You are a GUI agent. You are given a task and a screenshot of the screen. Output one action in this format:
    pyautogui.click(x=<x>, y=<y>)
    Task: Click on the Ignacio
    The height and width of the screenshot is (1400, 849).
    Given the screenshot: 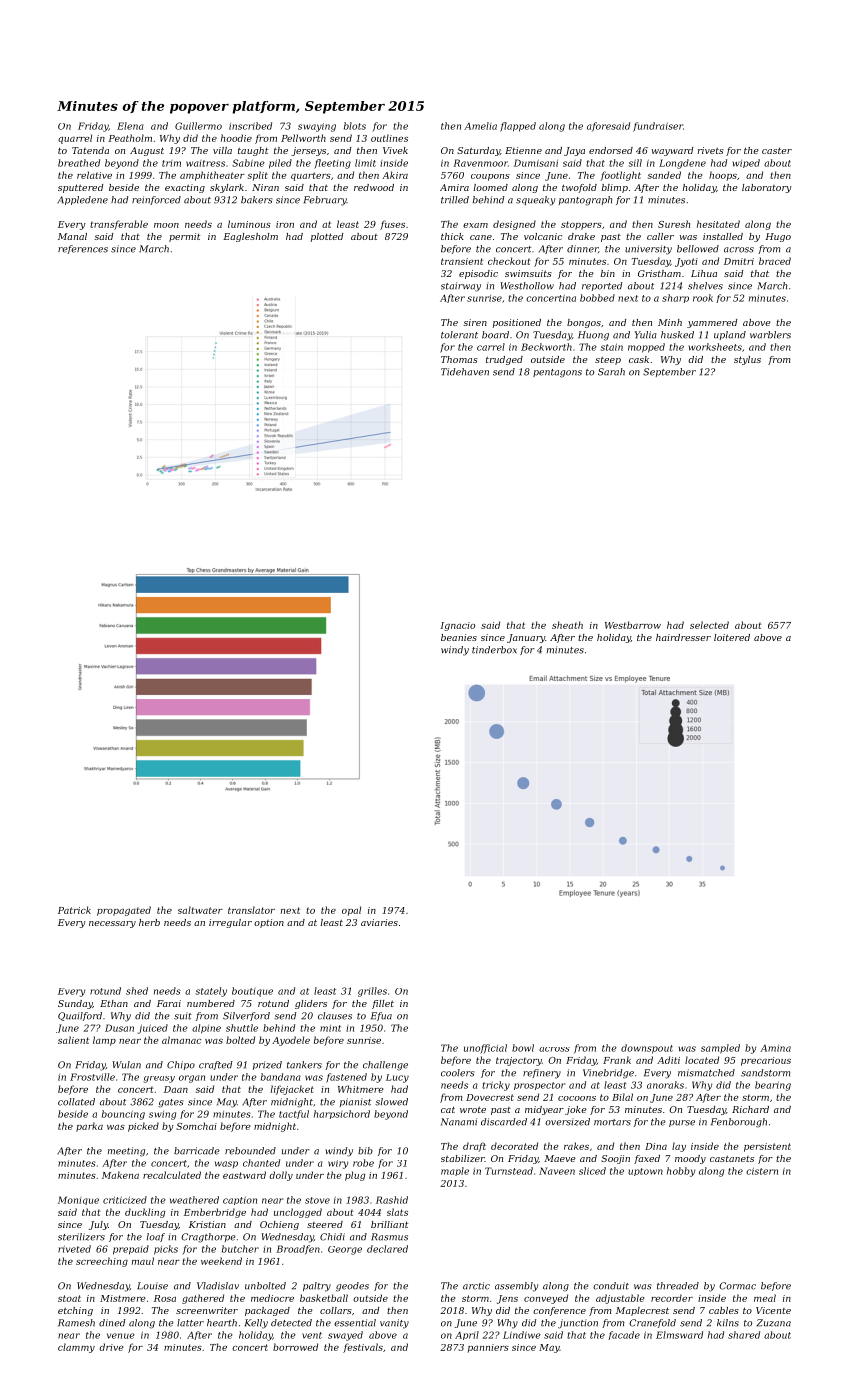 What is the action you would take?
    pyautogui.click(x=457, y=626)
